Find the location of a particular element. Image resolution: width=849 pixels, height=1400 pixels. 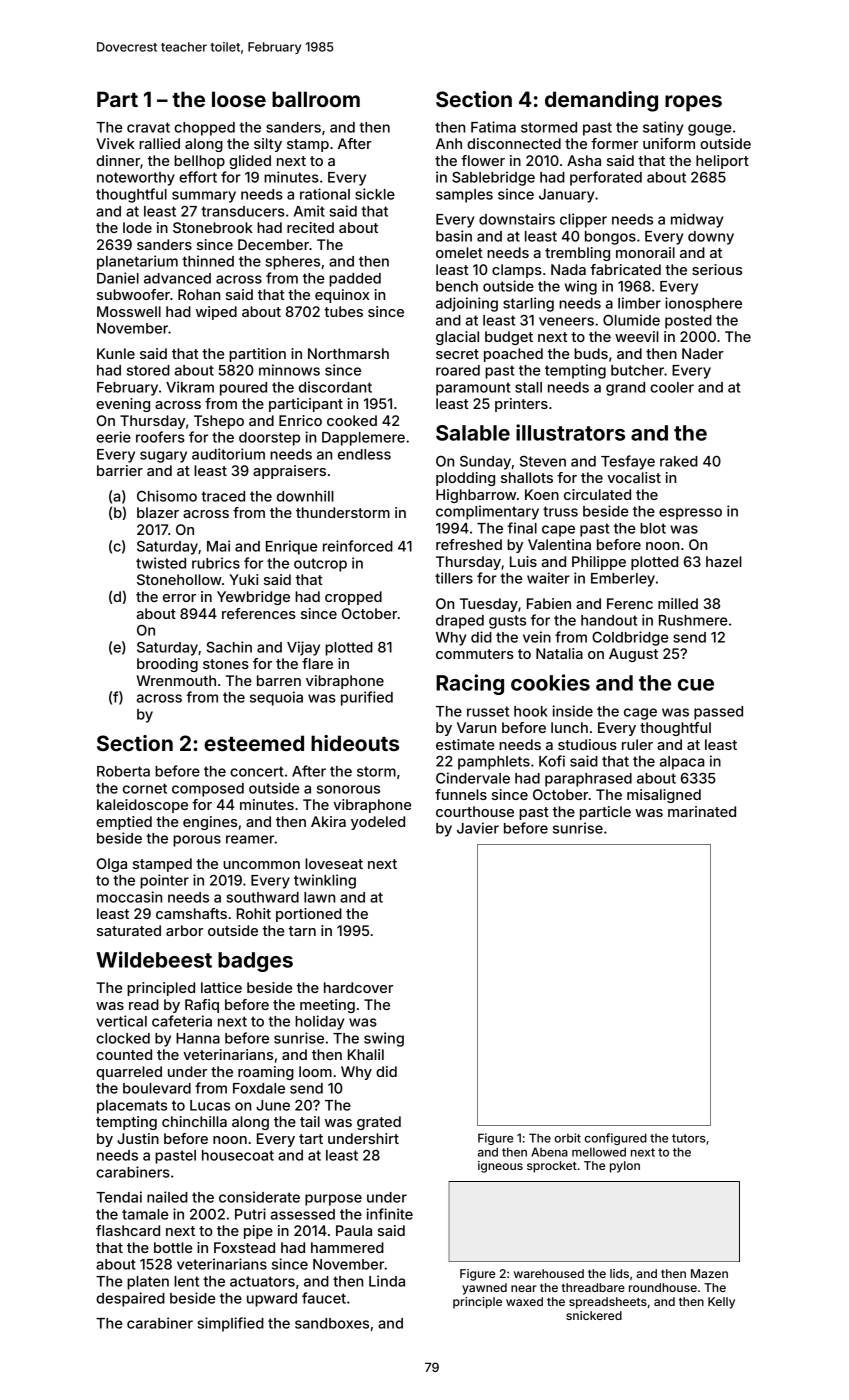

ionosphere is located at coordinates (703, 304).
